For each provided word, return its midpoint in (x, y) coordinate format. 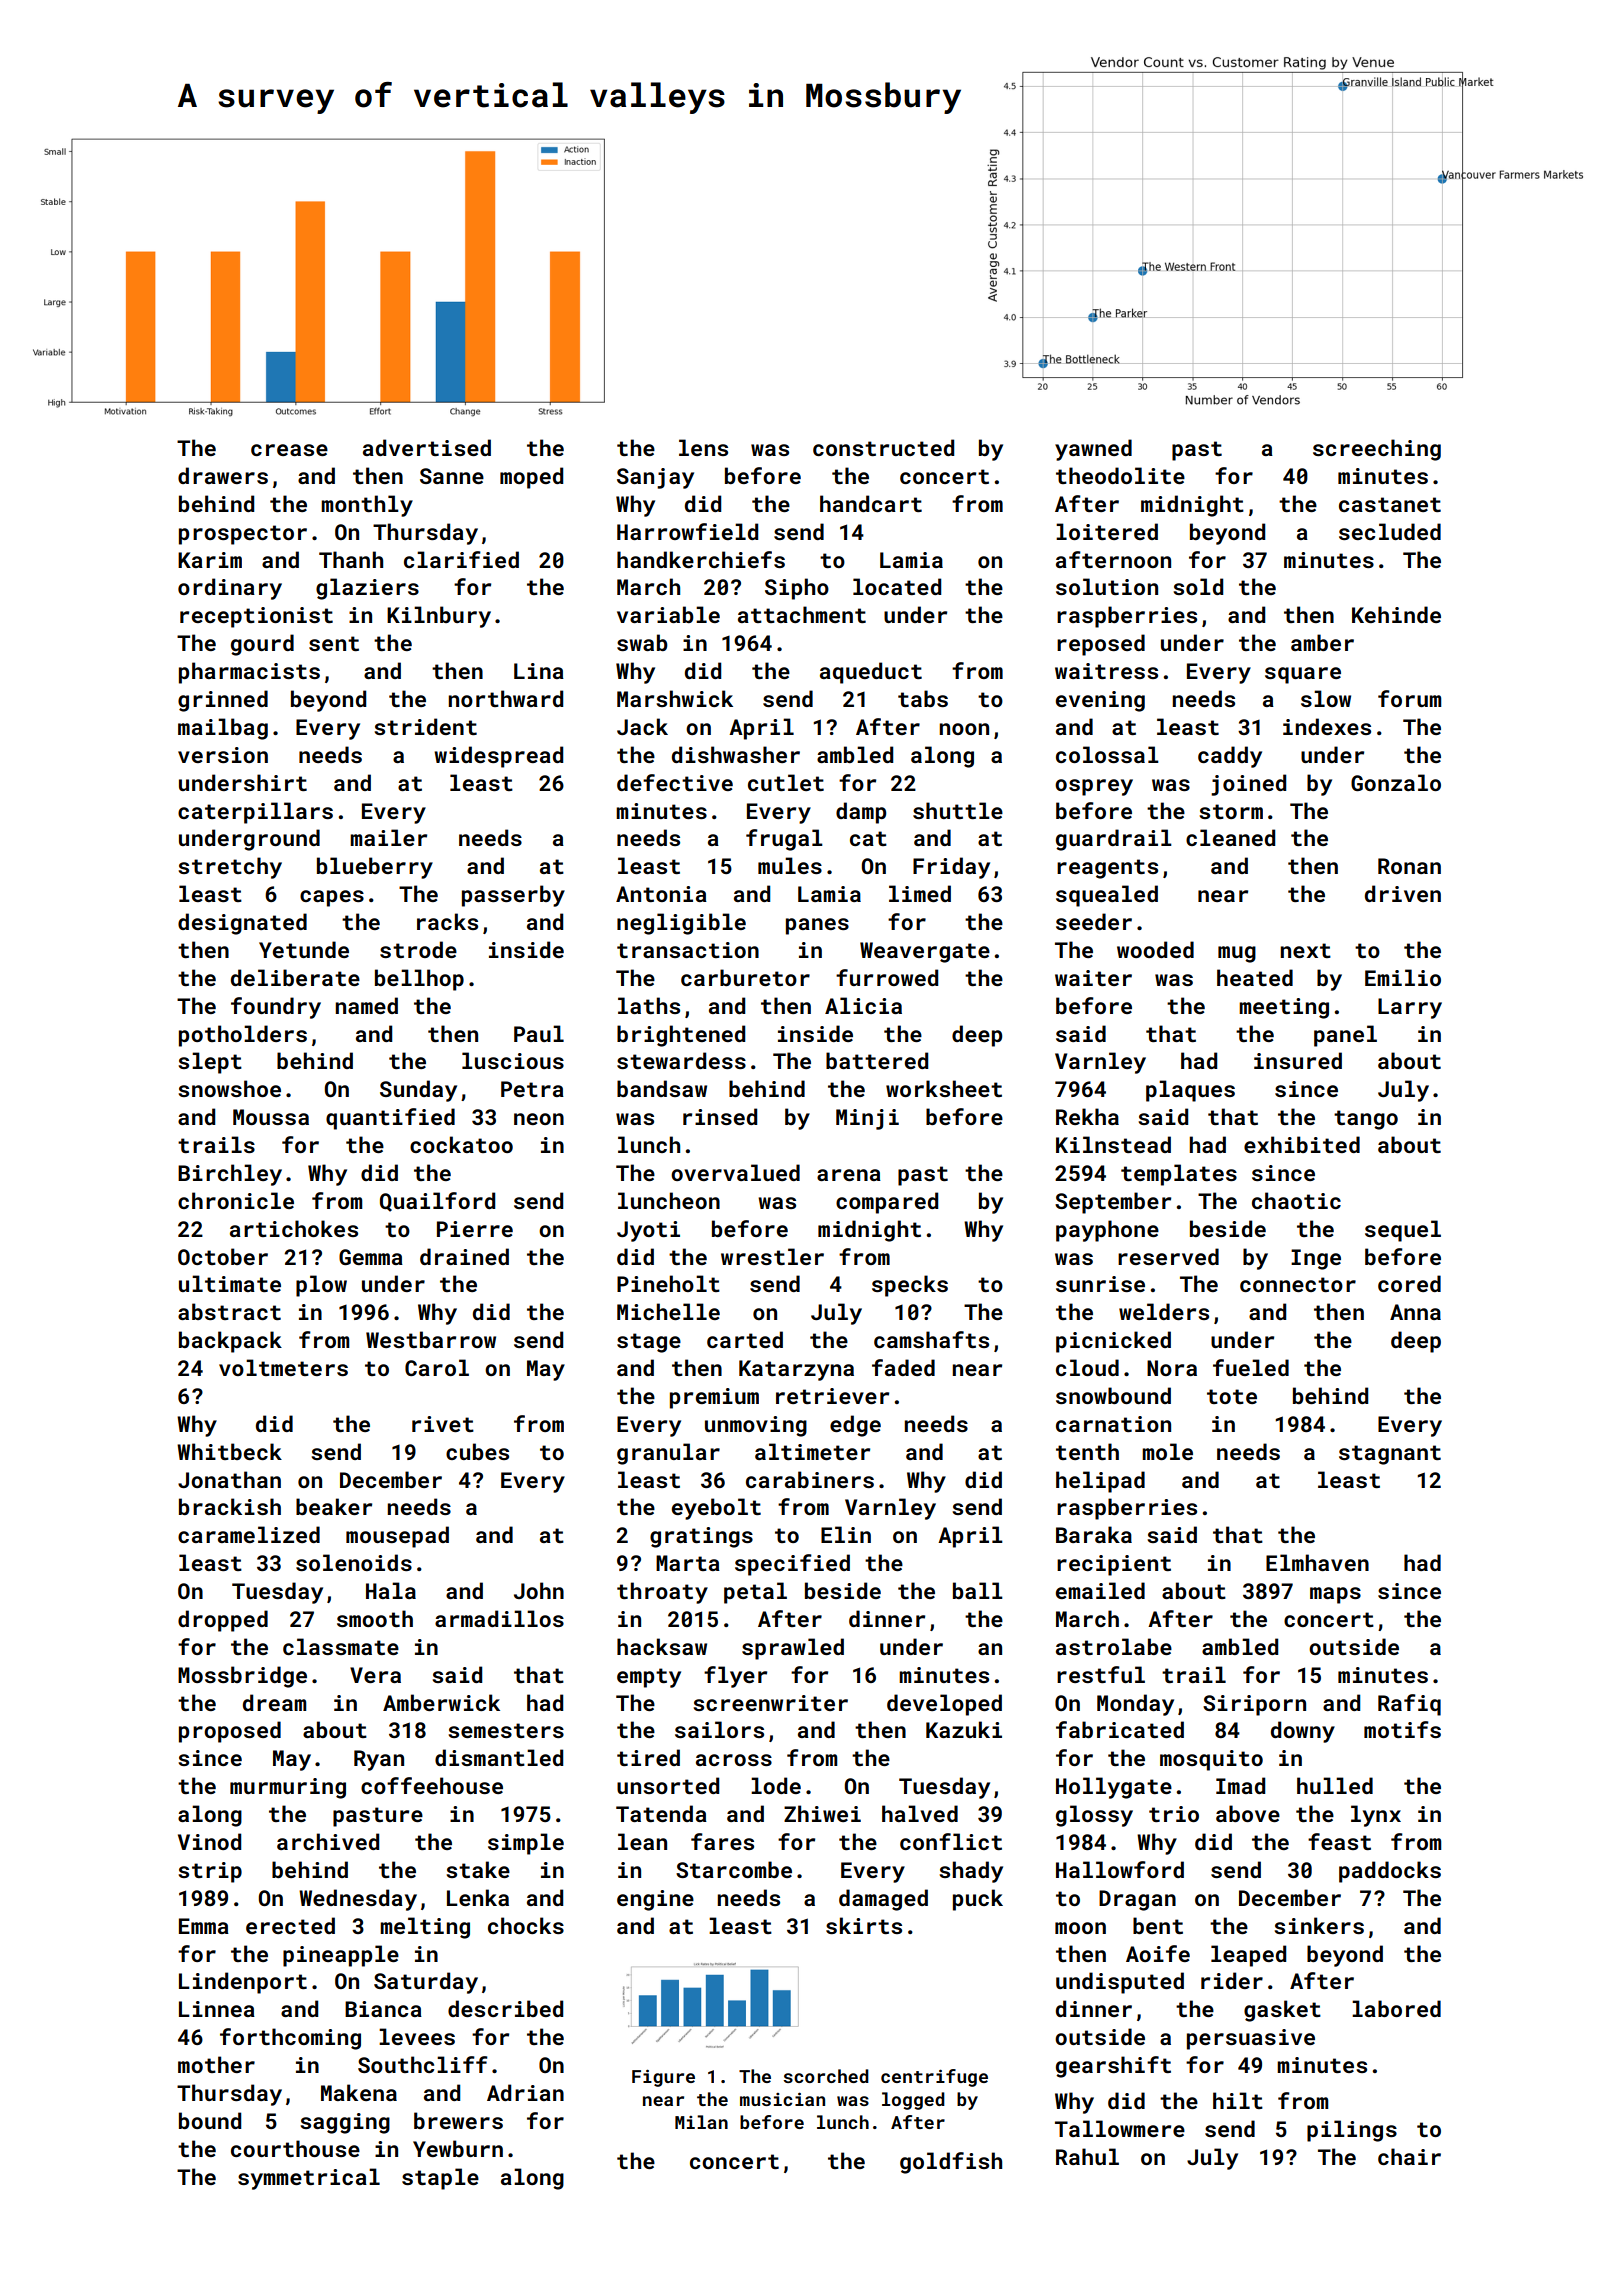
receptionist (256, 617)
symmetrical (309, 2179)
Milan (701, 2122)
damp (861, 813)
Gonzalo (1396, 782)
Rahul (1087, 2156)
